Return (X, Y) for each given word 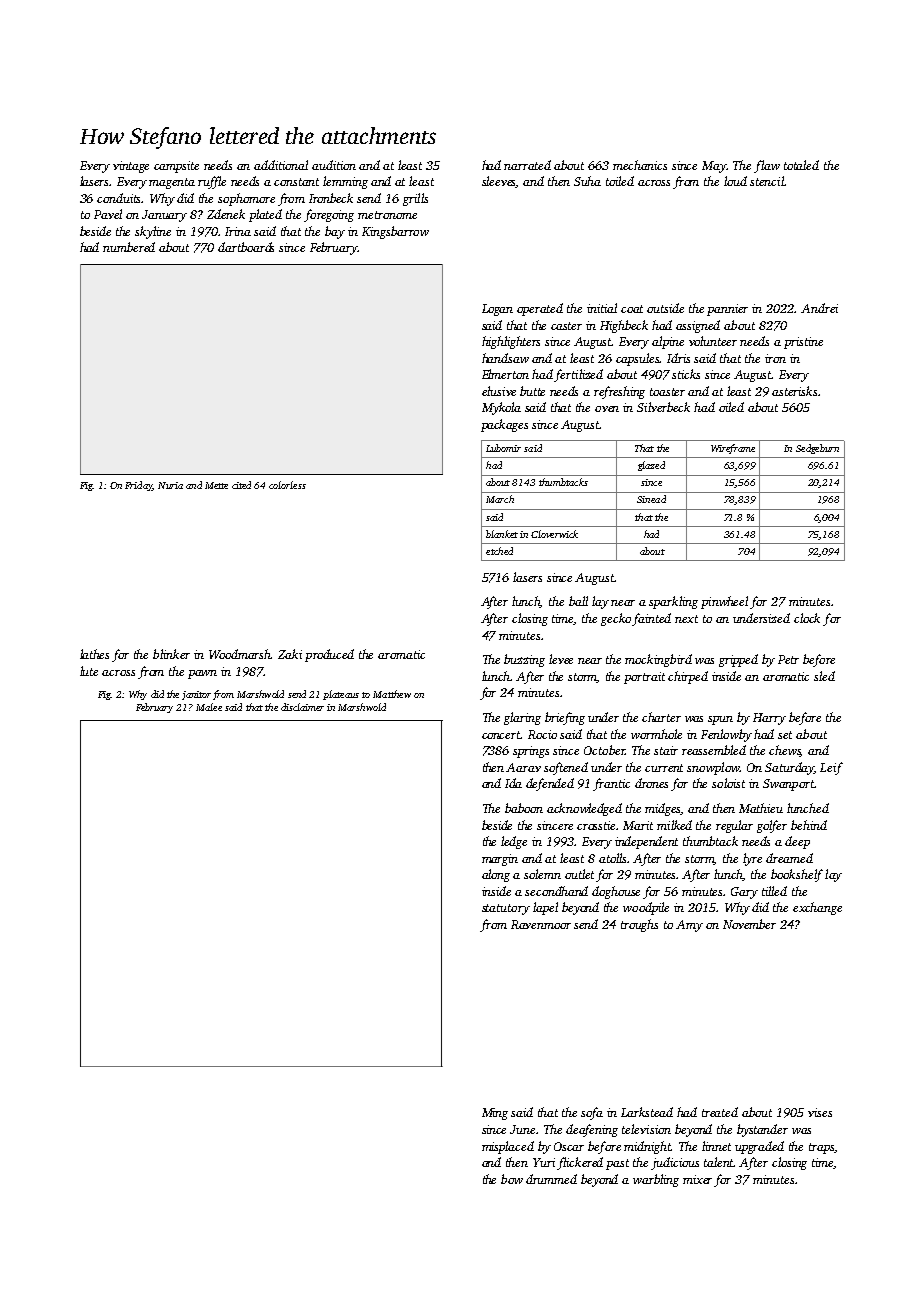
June (523, 1129)
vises (820, 1112)
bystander (762, 1130)
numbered (129, 247)
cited (241, 485)
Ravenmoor (541, 924)
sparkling (673, 602)
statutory (506, 909)
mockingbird (658, 660)
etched (499, 551)
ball (578, 601)
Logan (497, 310)
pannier (727, 310)
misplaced (508, 1147)
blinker (171, 654)
